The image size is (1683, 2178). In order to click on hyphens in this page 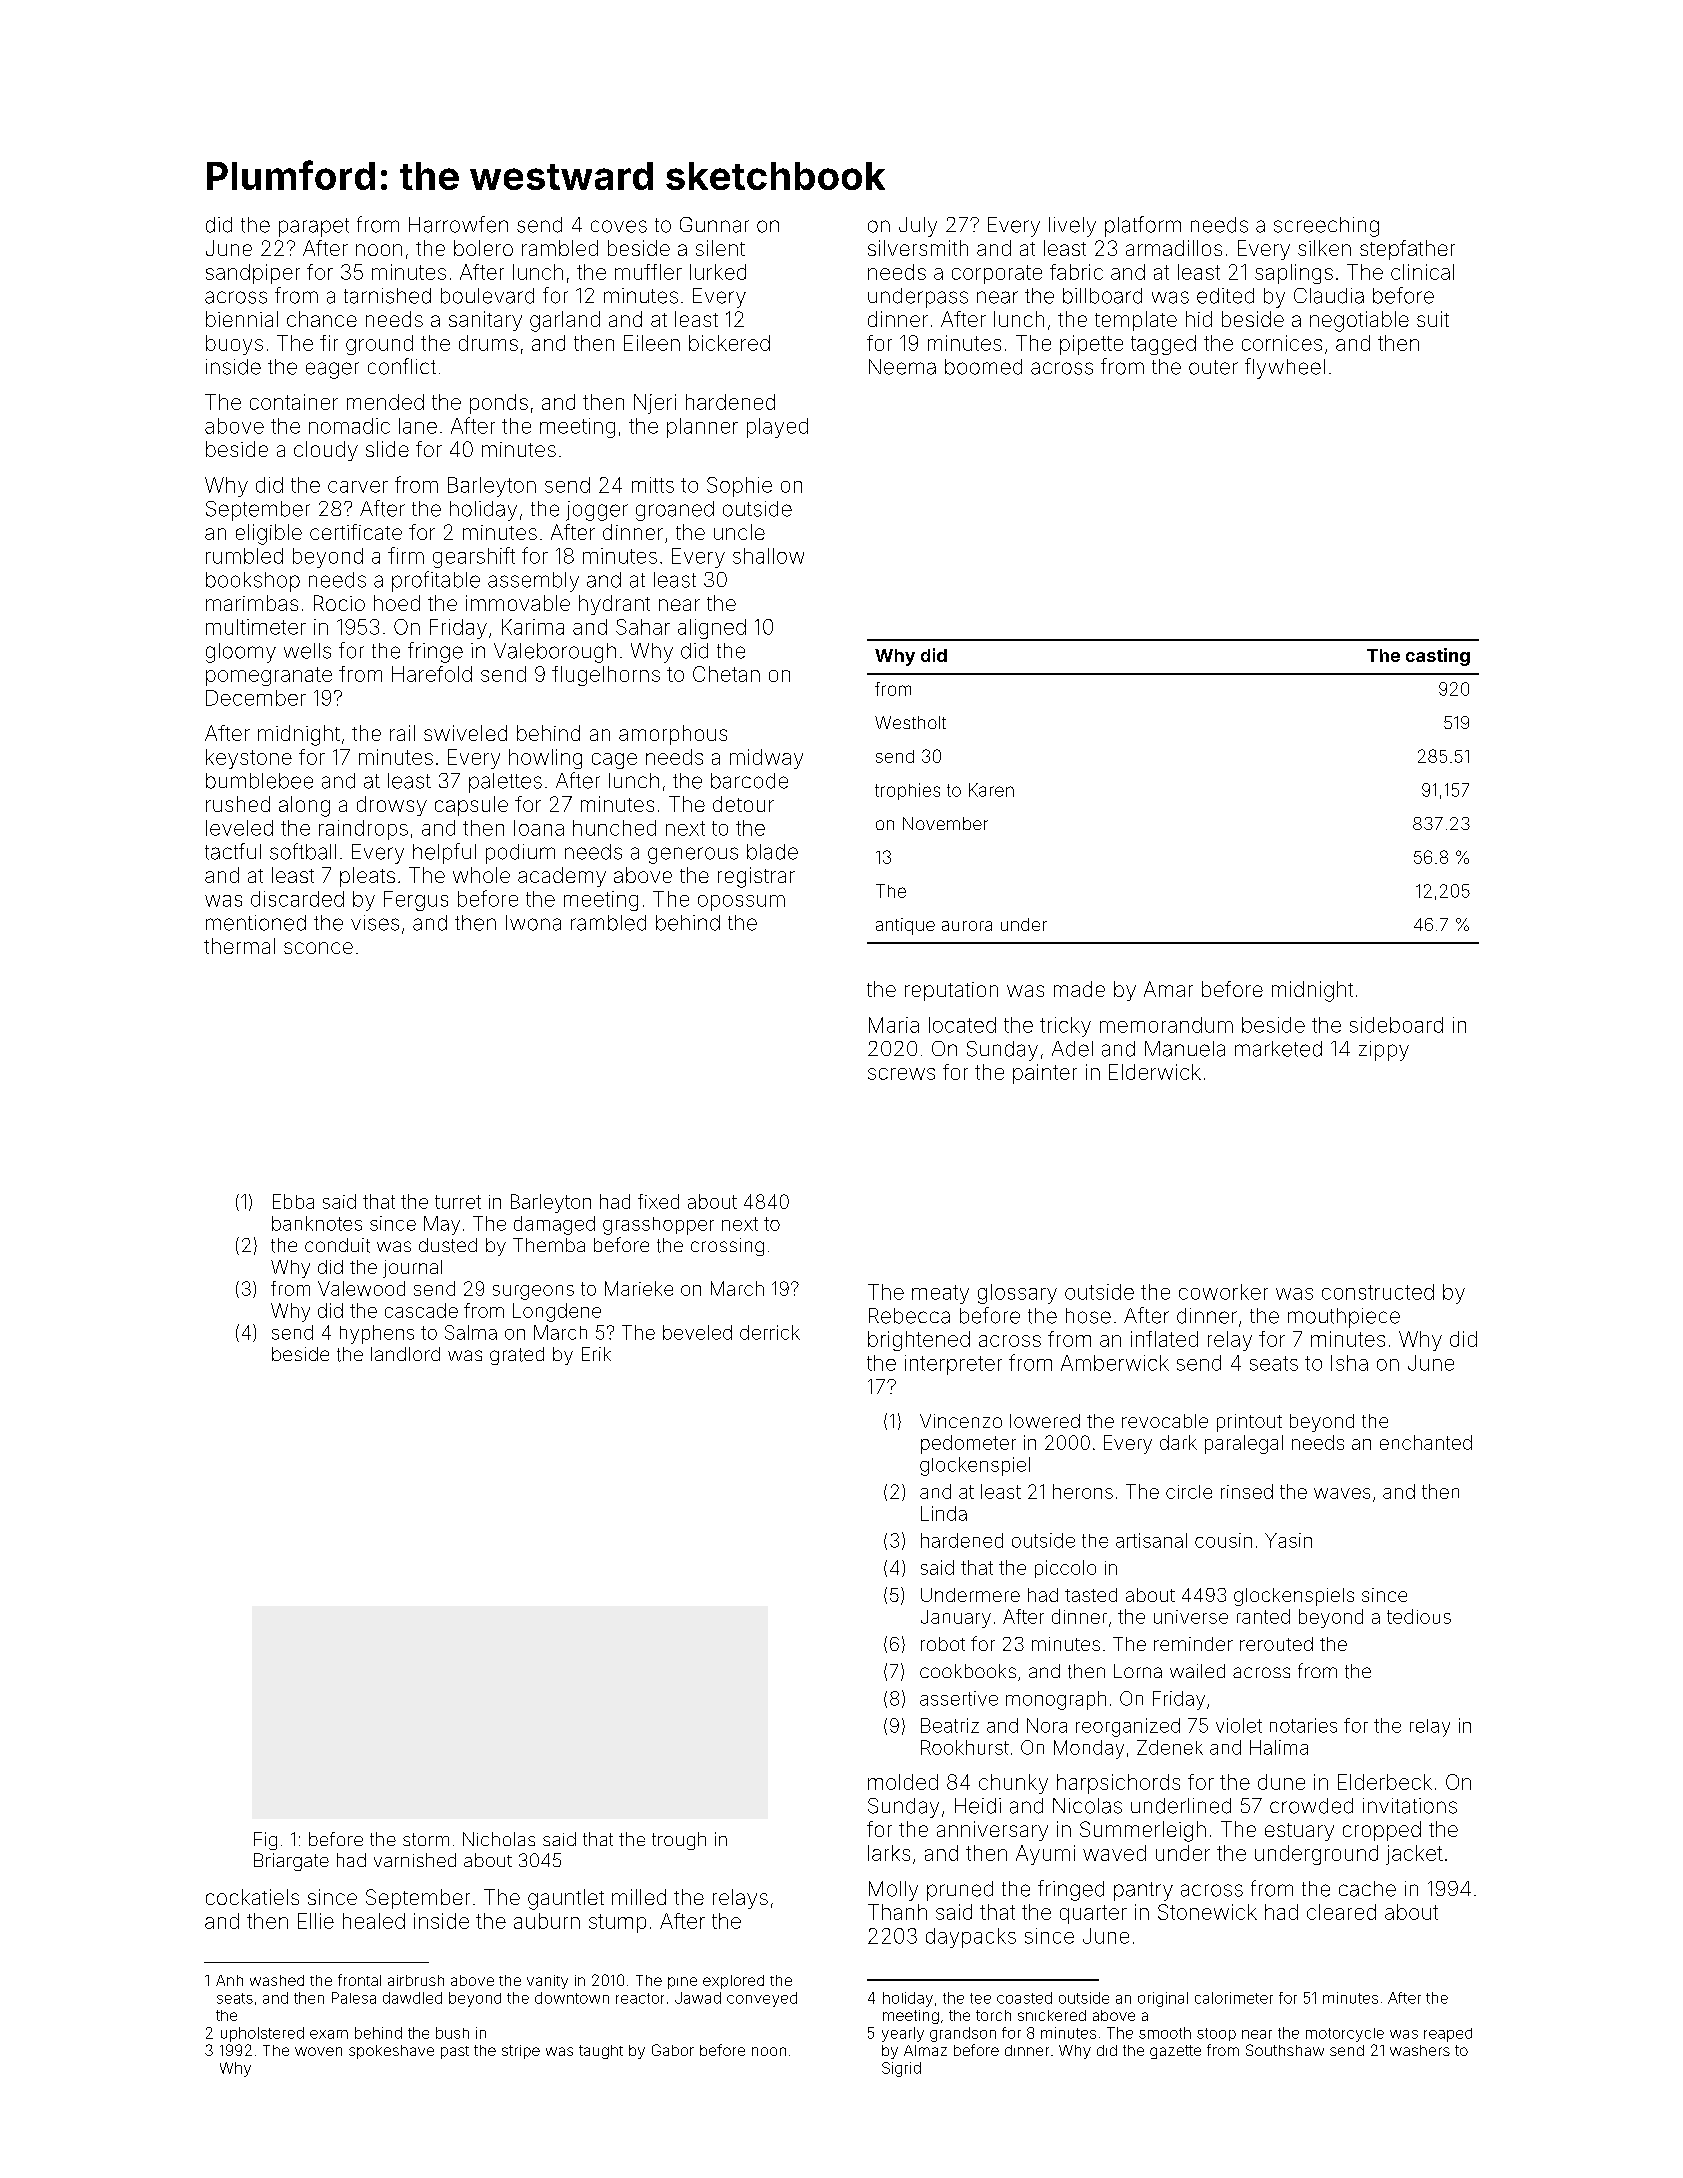, I will do `click(377, 1334)`.
